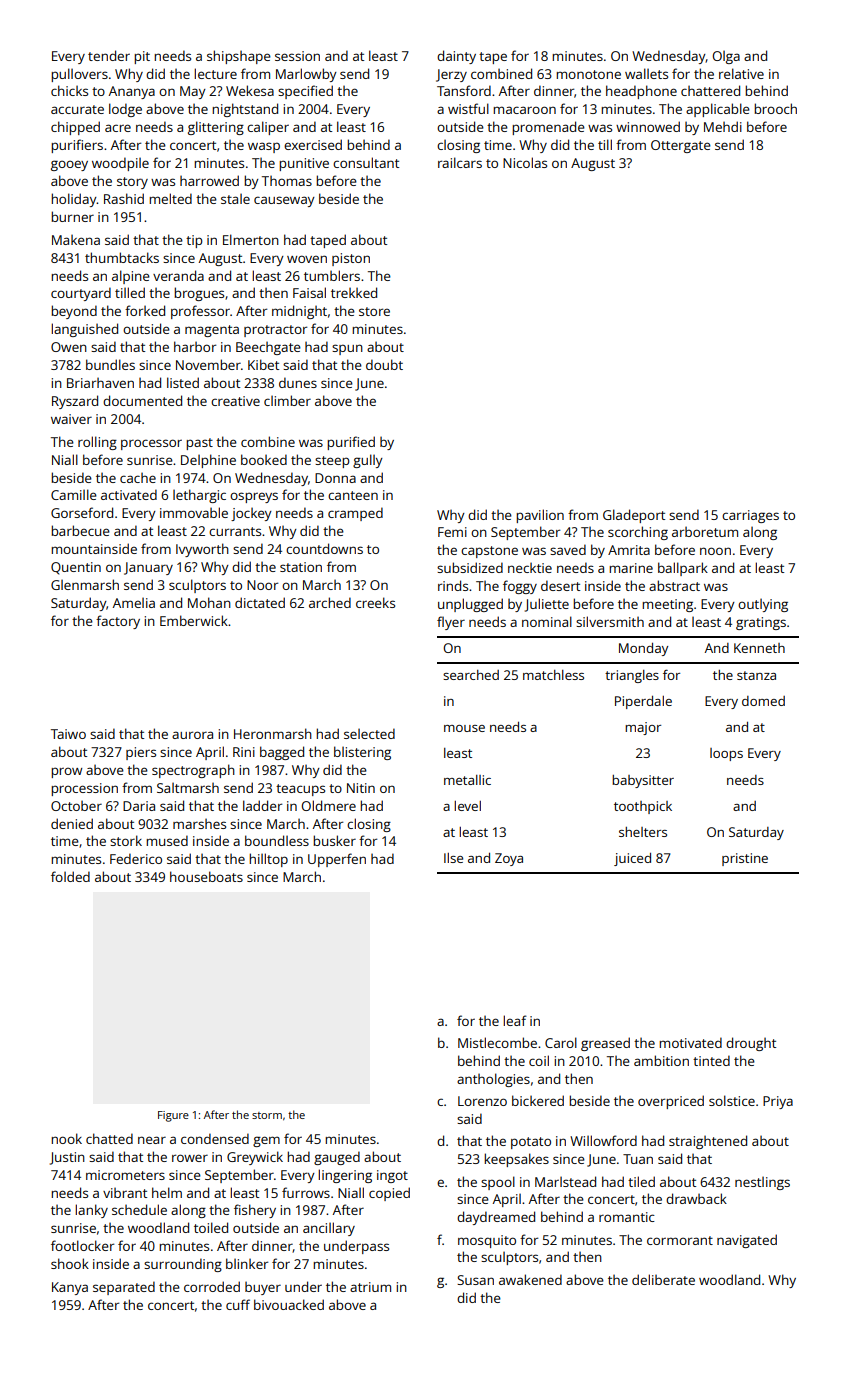 This screenshot has height=1400, width=849. Describe the element at coordinates (751, 1044) in the screenshot. I see `drought` at that location.
